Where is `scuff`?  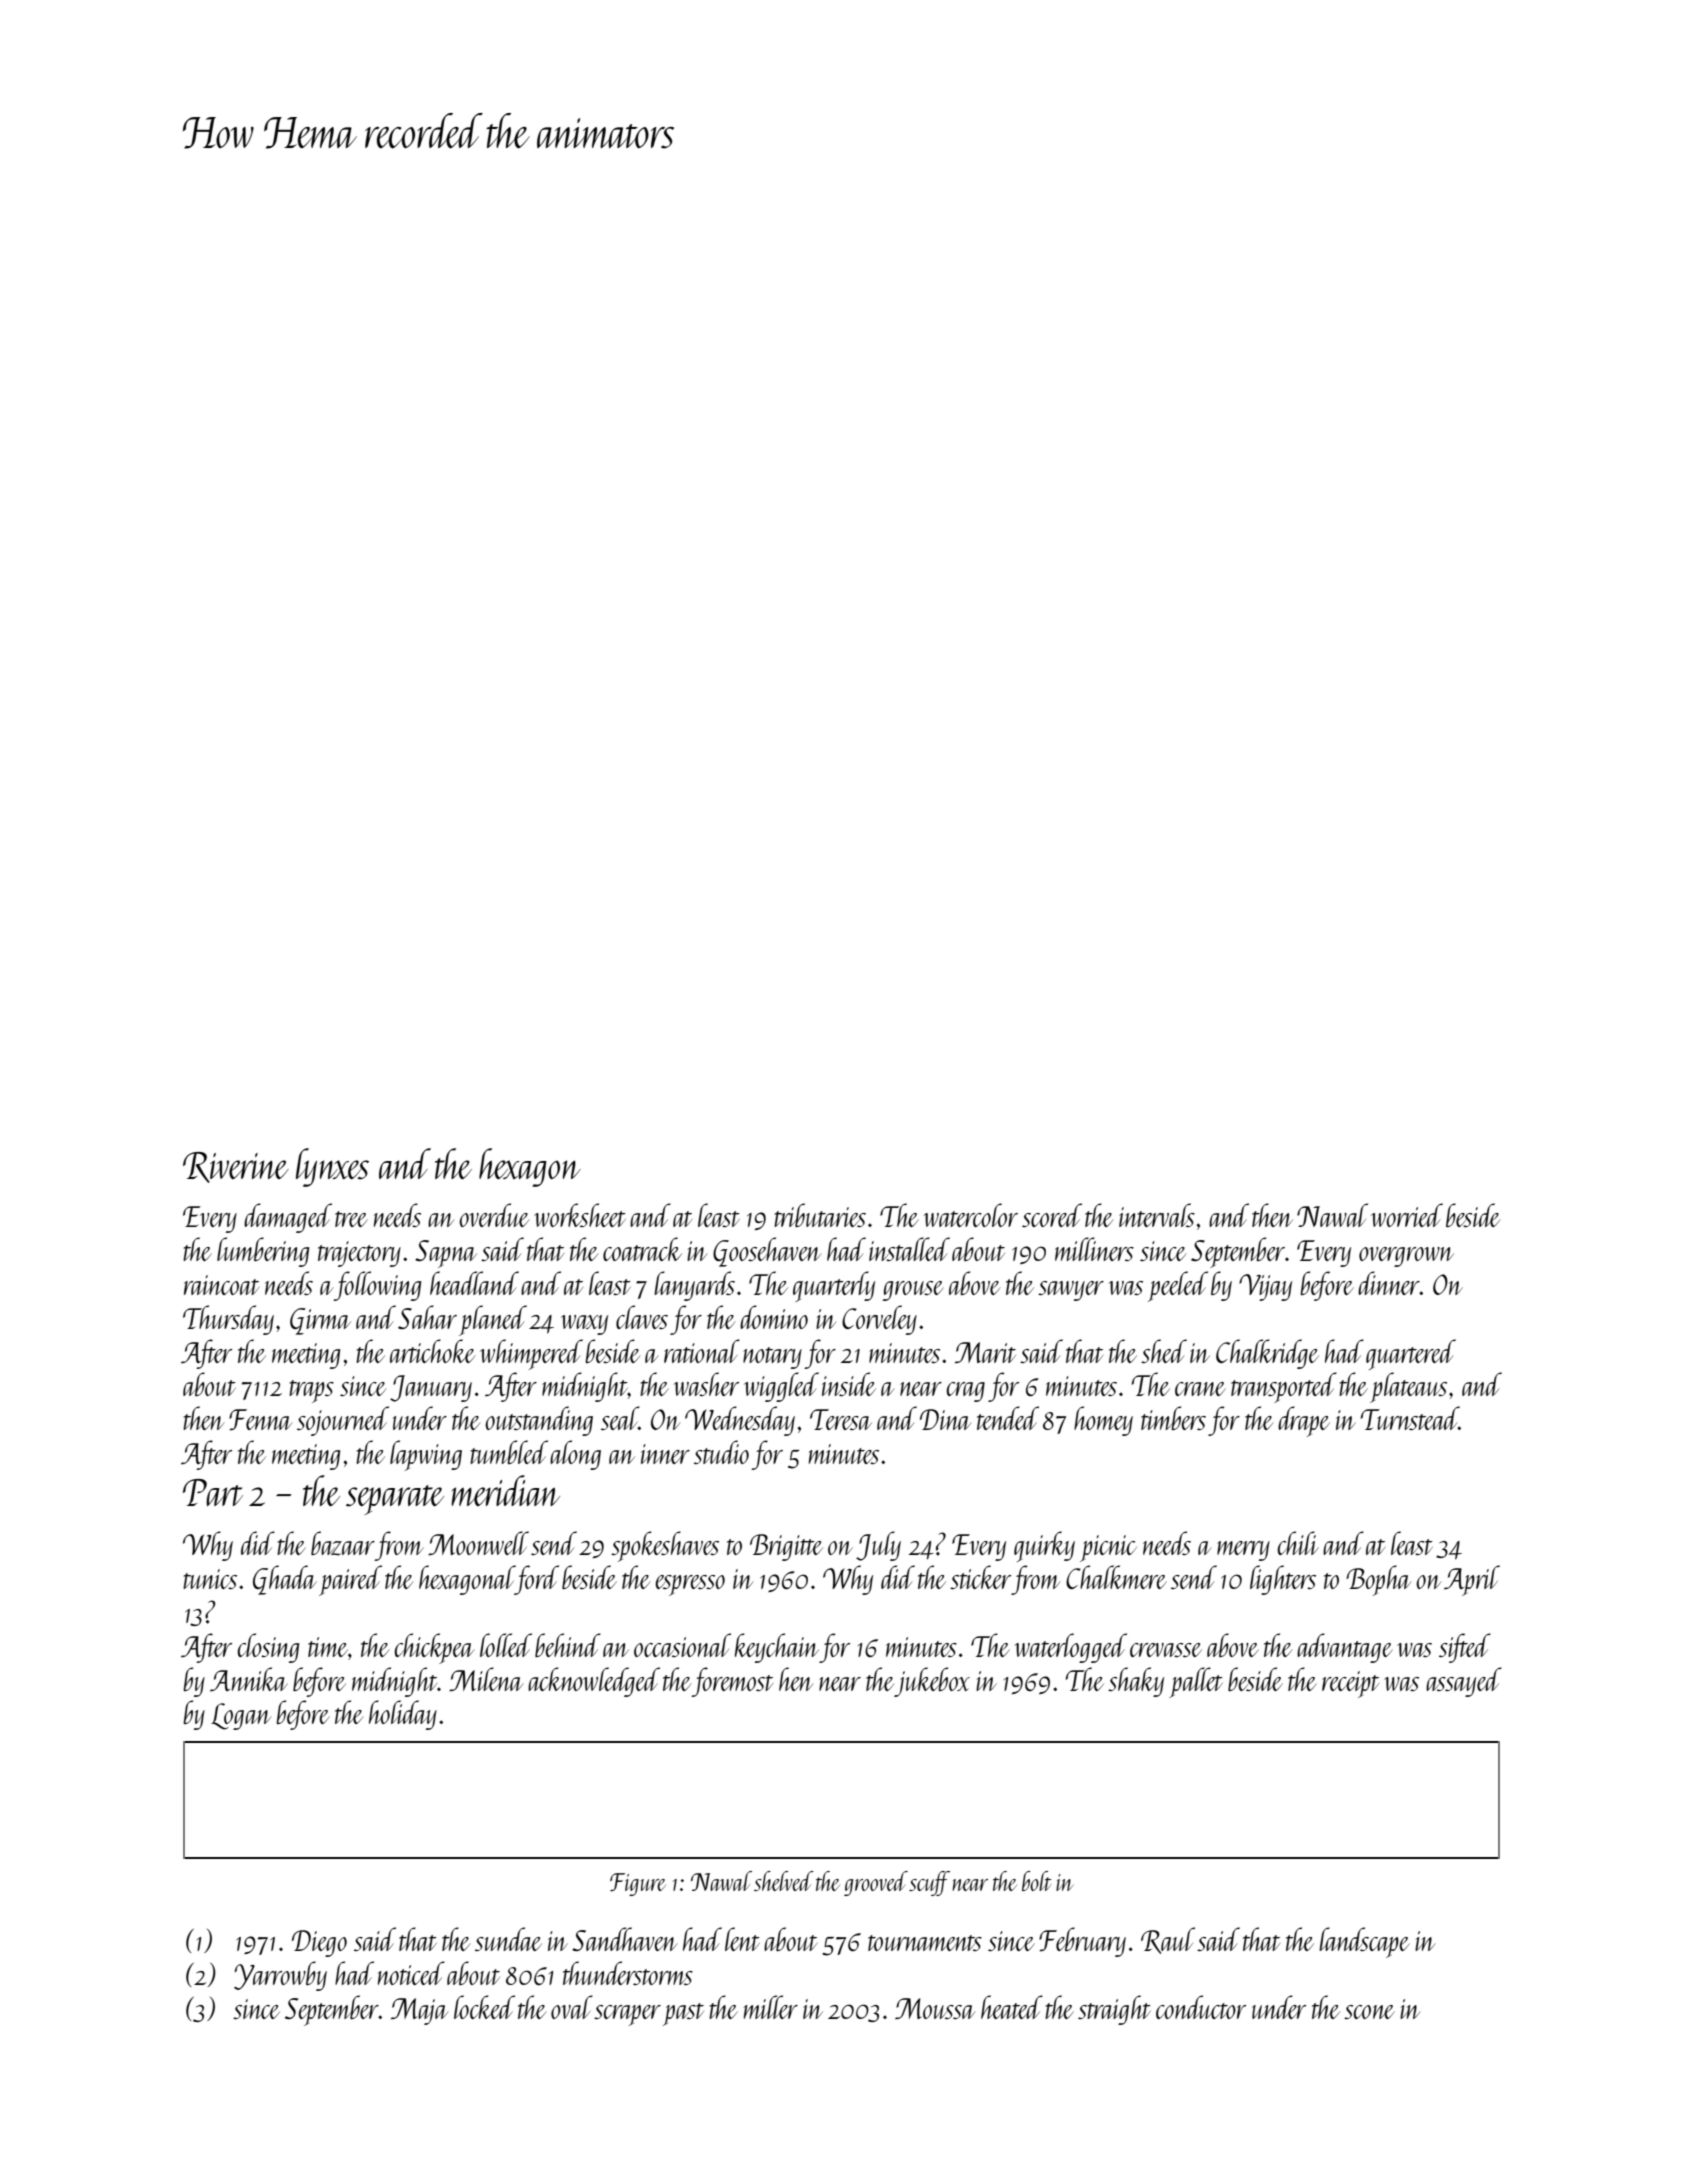 scuff is located at coordinates (929, 1883).
